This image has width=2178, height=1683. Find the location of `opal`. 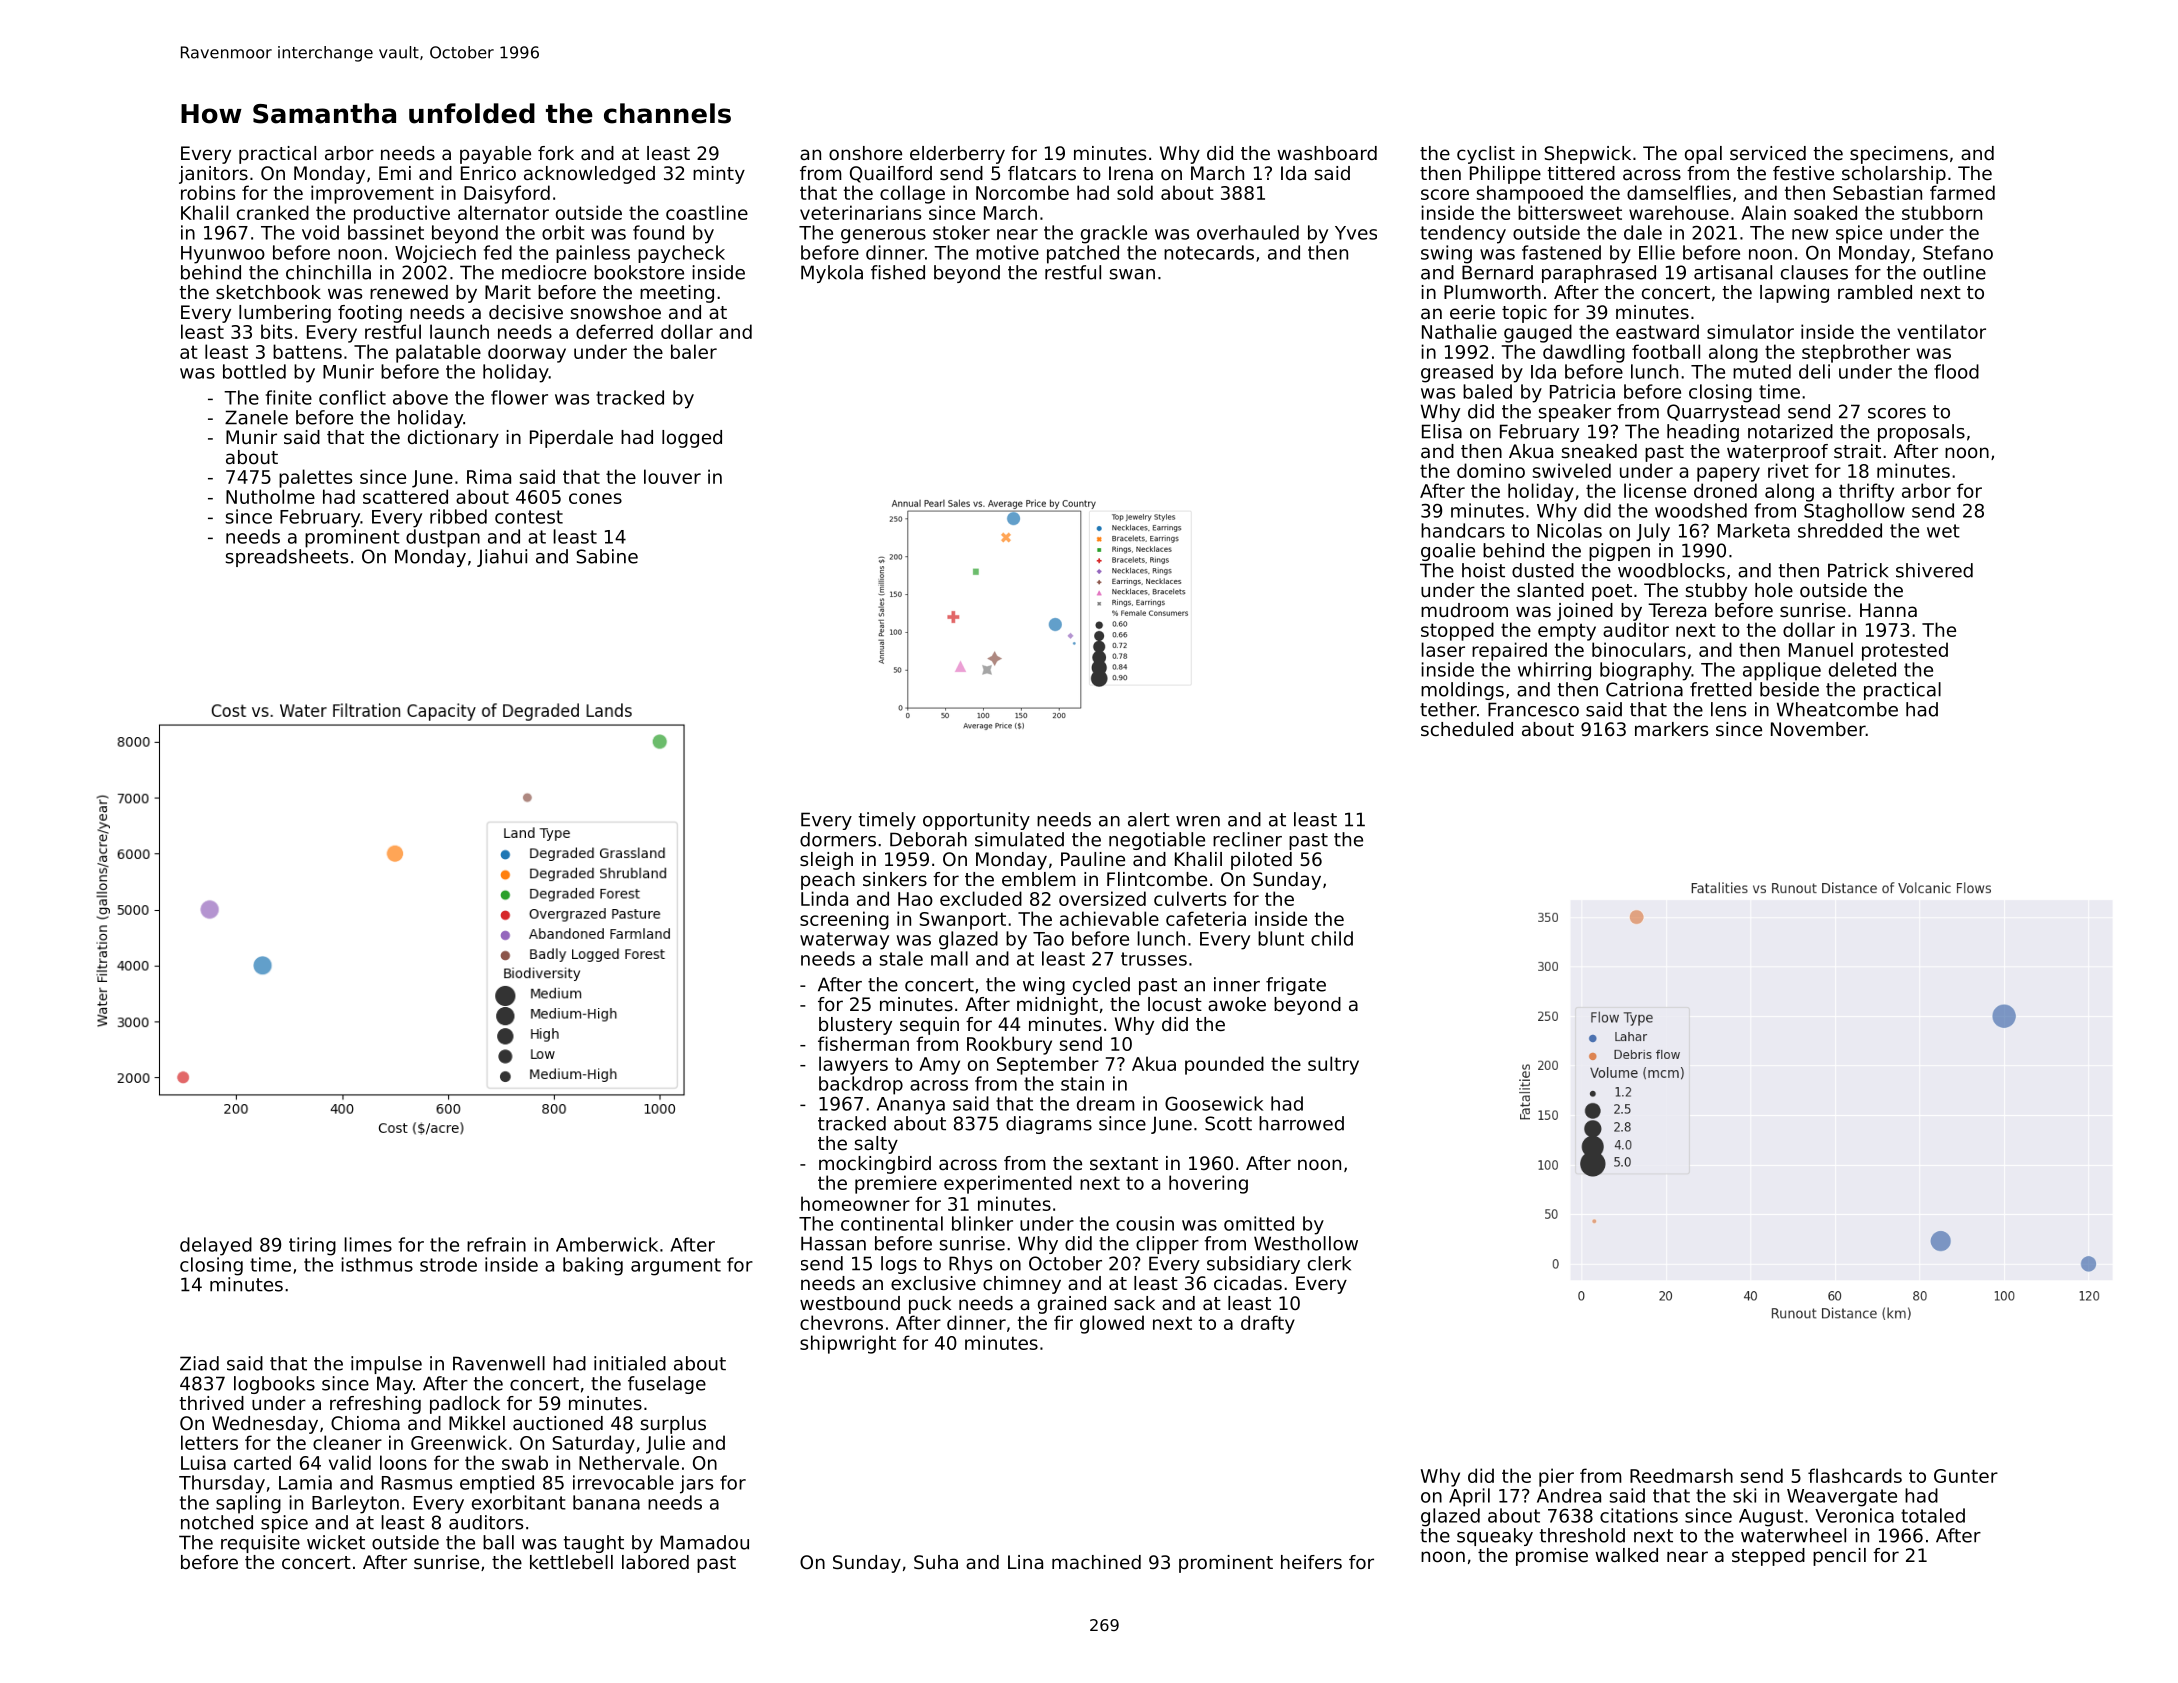

opal is located at coordinates (1703, 155).
